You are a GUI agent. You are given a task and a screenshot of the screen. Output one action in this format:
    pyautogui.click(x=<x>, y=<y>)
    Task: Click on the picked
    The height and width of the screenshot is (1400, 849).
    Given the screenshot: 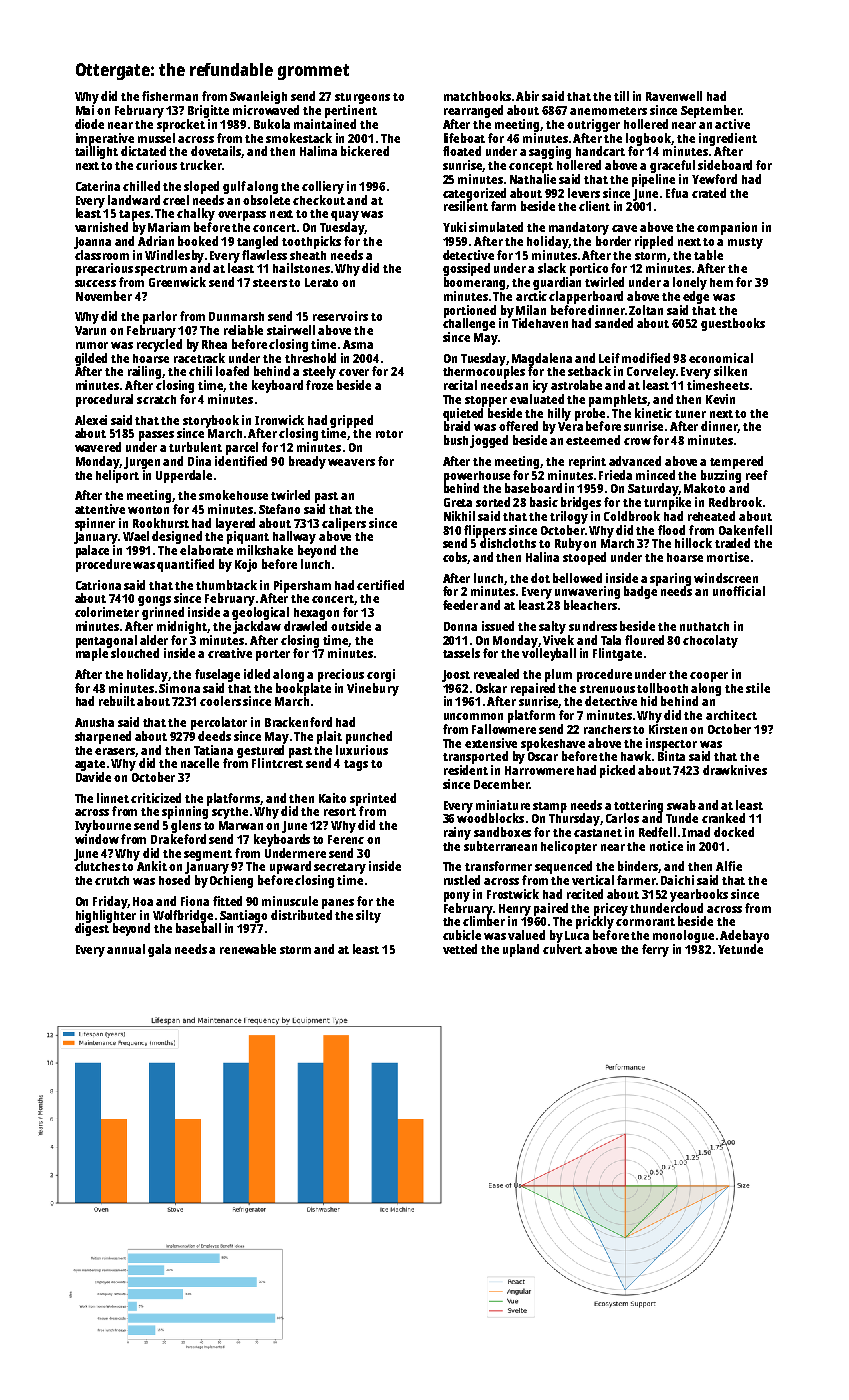 What is the action you would take?
    pyautogui.click(x=617, y=771)
